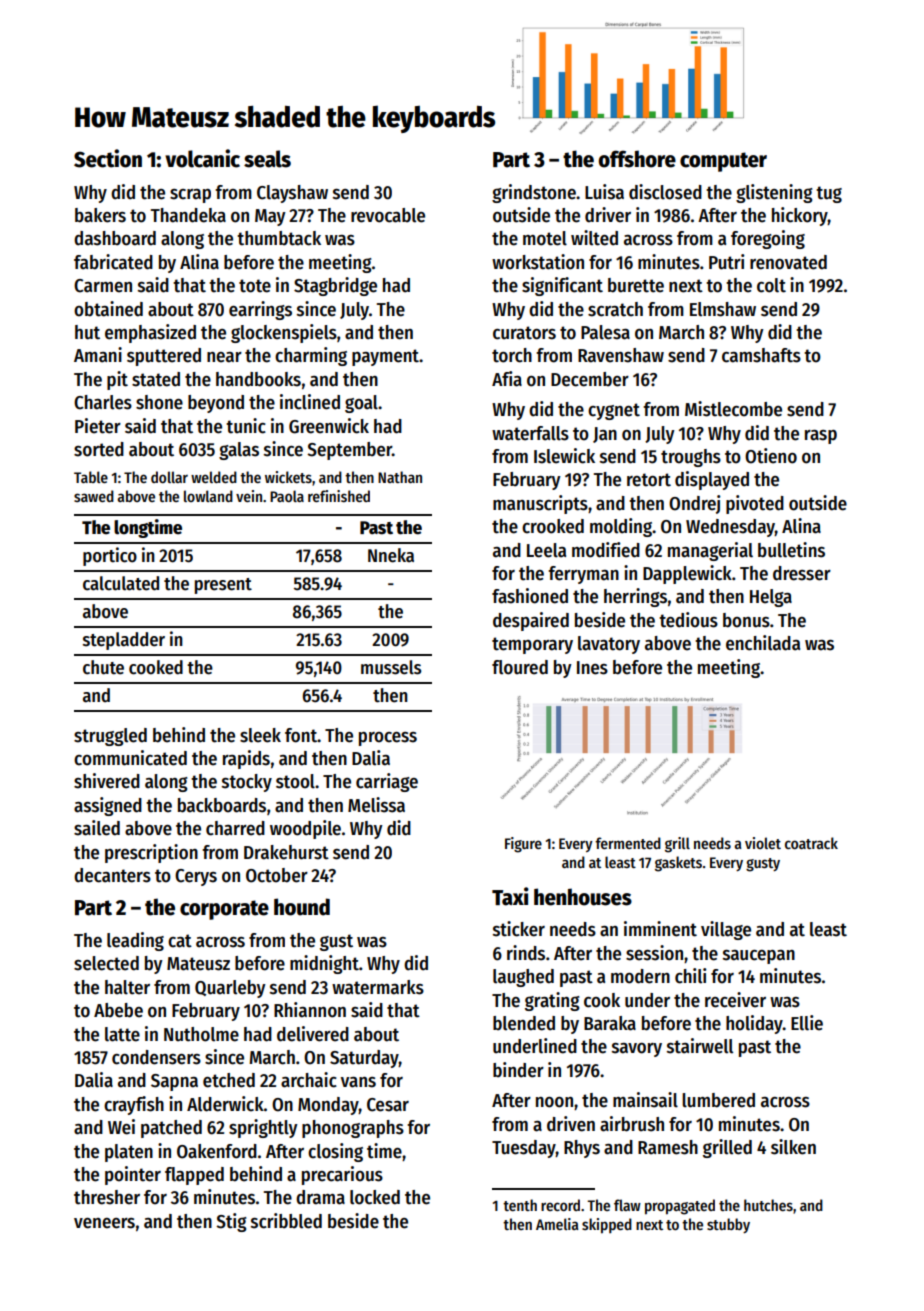 This document has width=924, height=1311. What do you see at coordinates (400, 477) in the document?
I see `Nathan` at bounding box center [400, 477].
